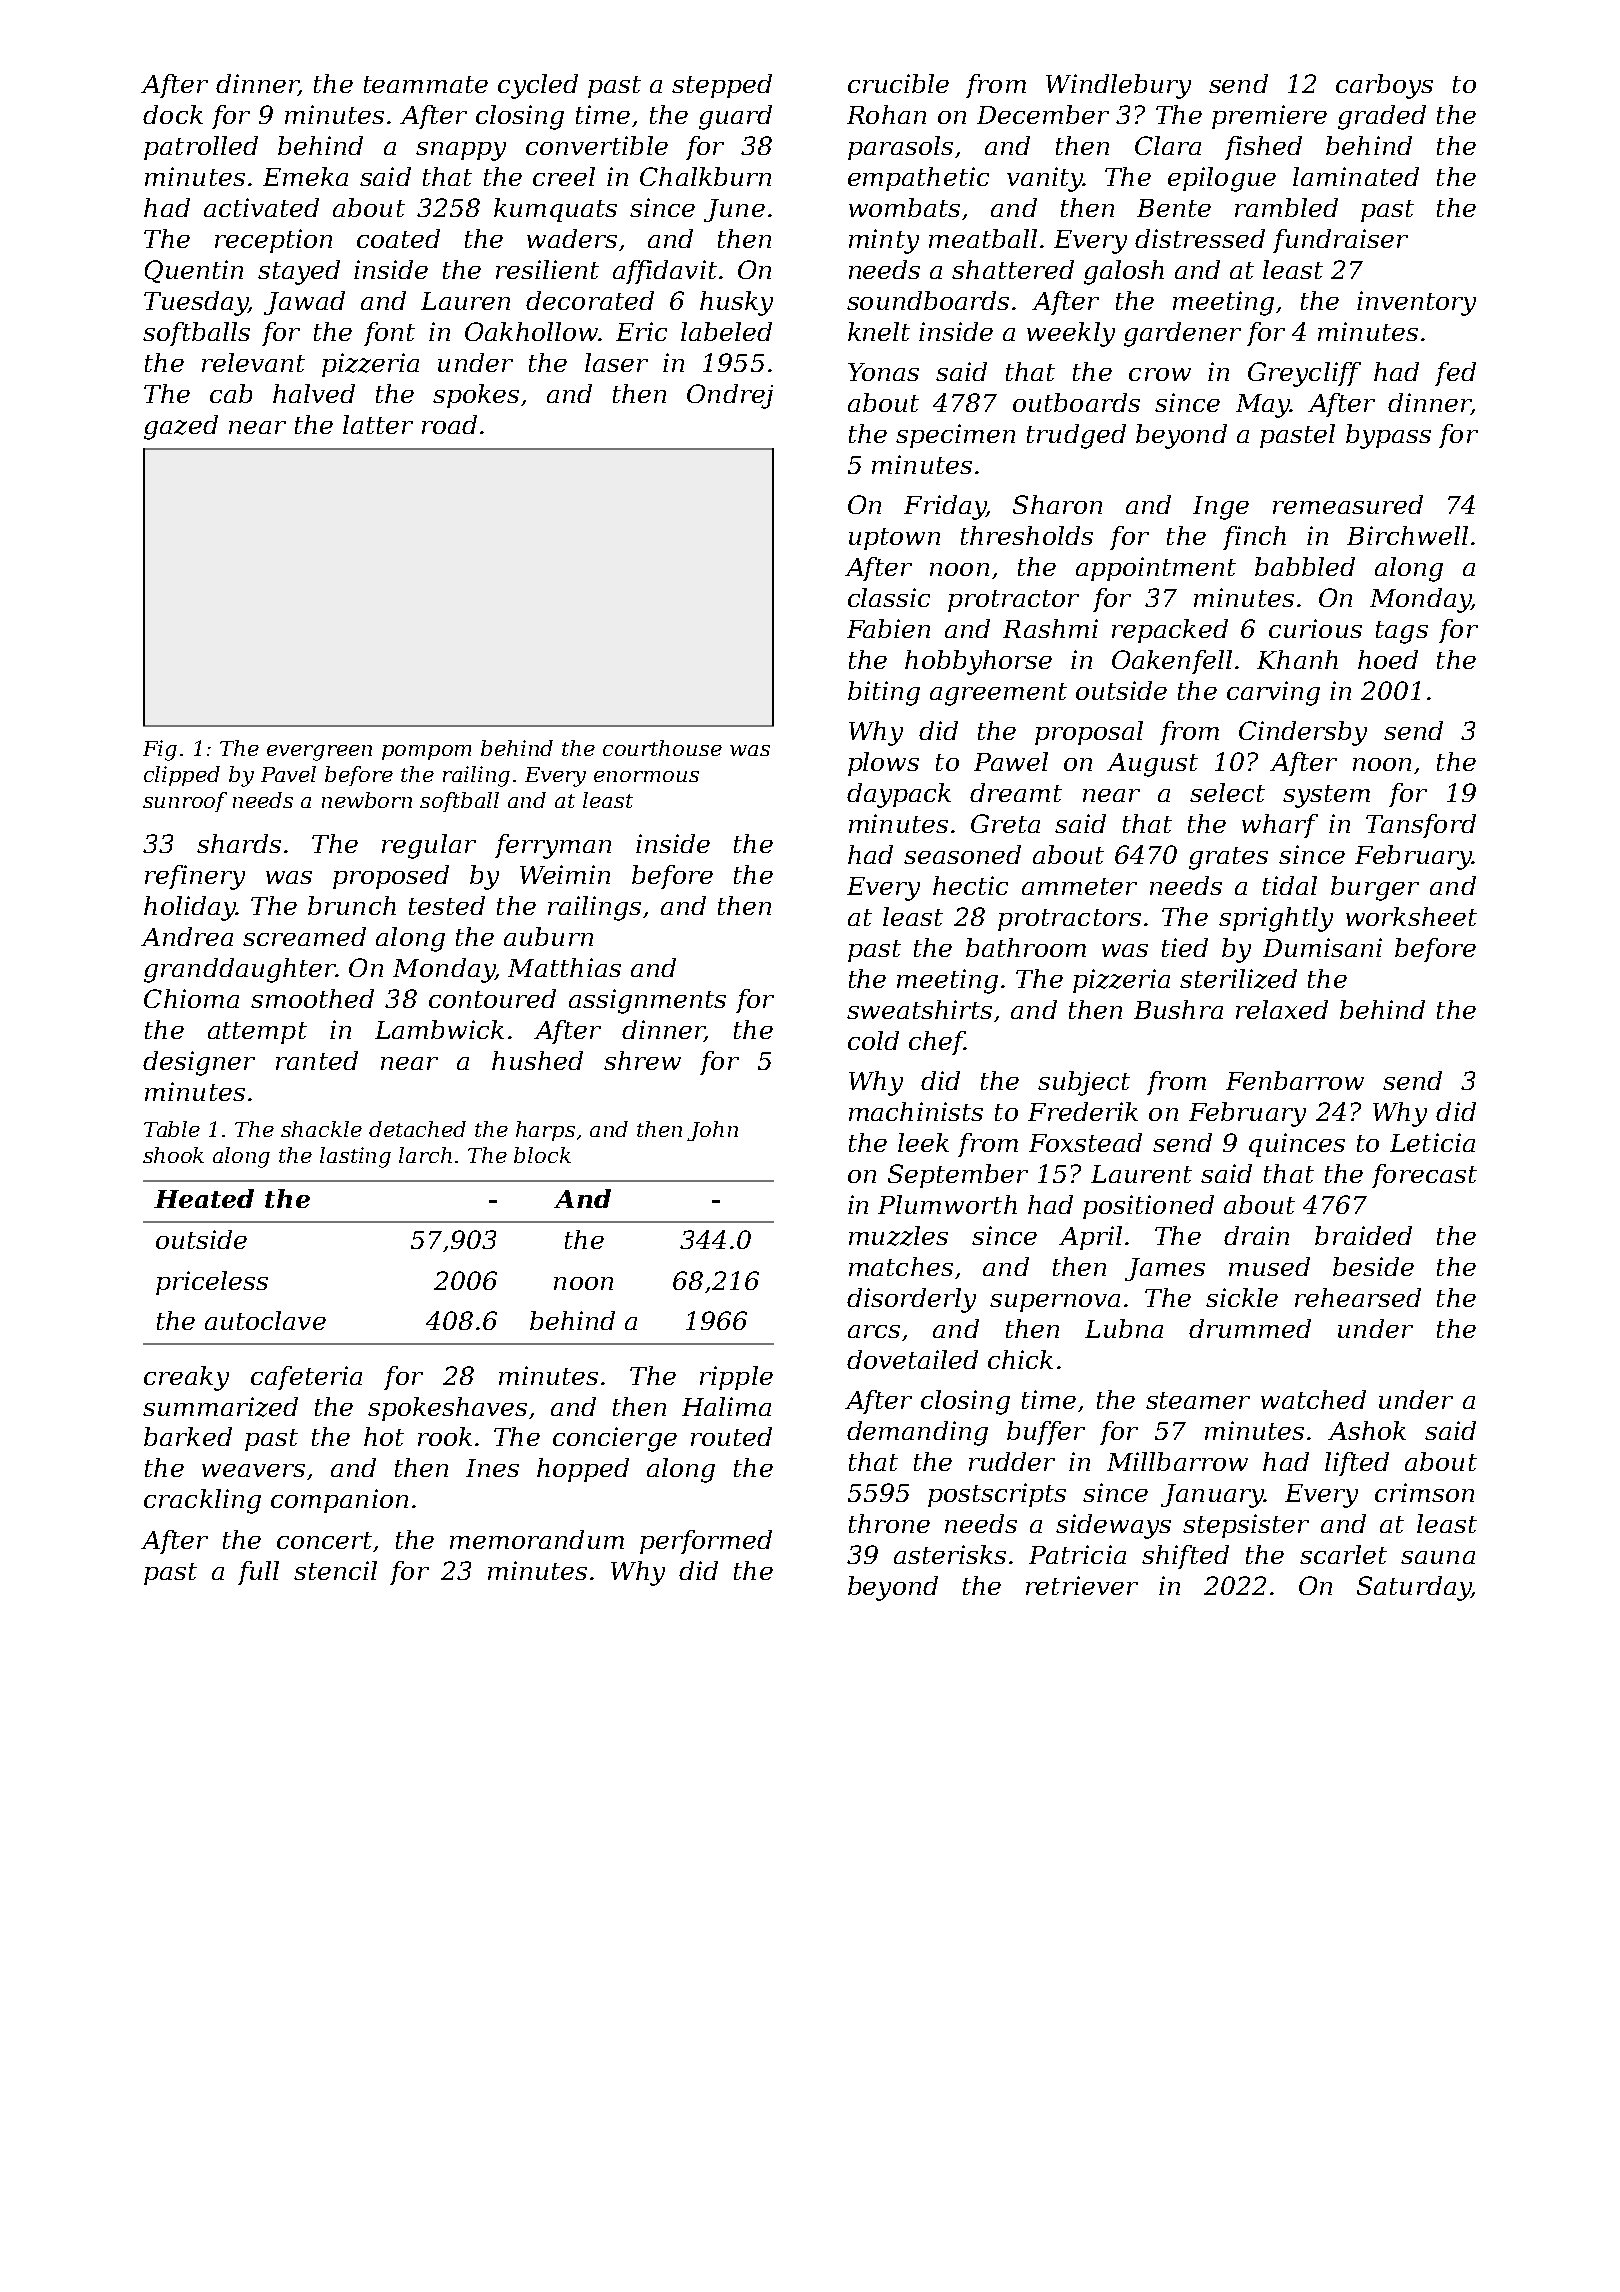 The width and height of the screenshot is (1620, 2292). I want to click on Fig, so click(160, 750).
